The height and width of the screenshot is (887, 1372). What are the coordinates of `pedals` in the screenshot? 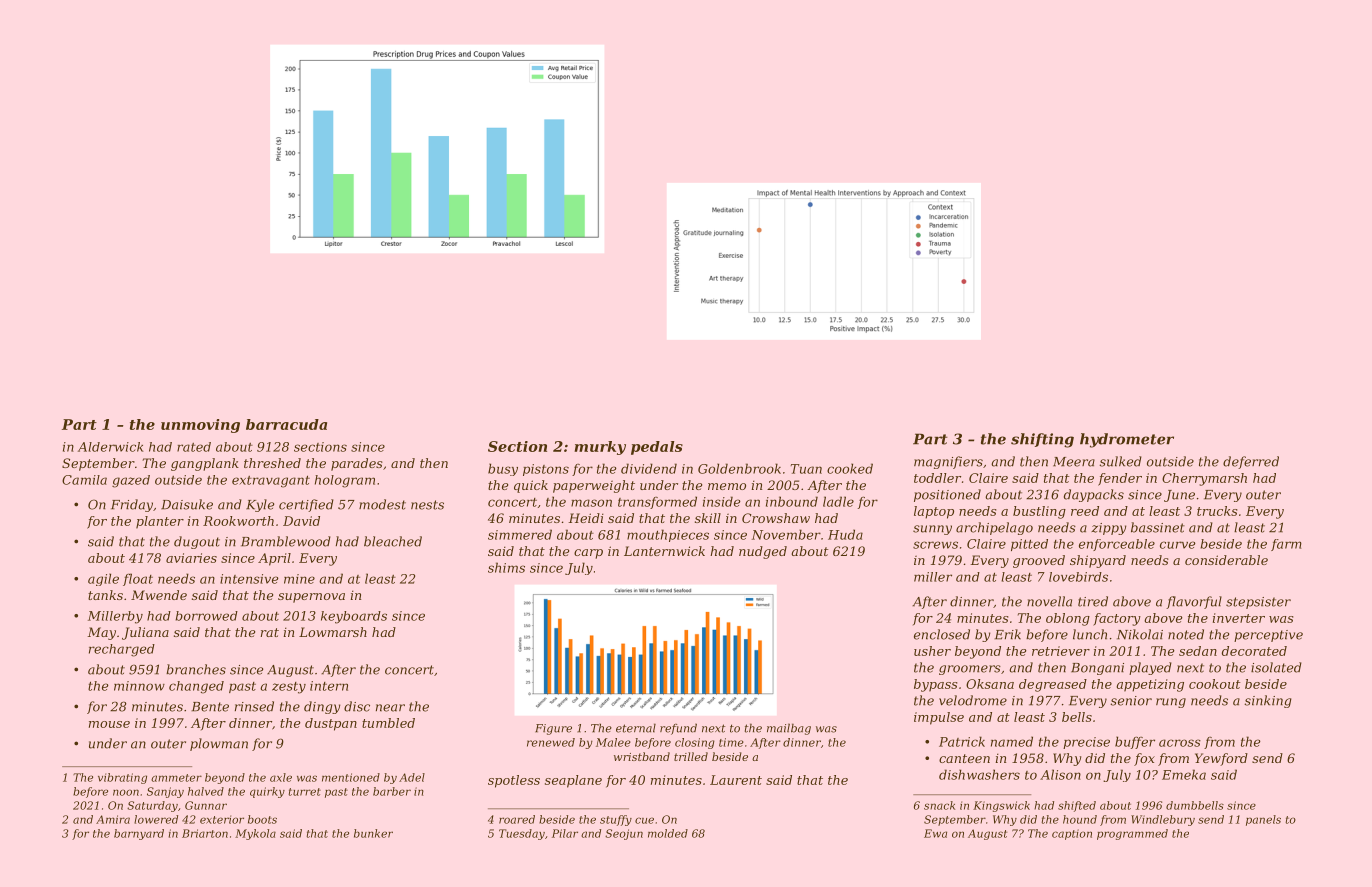 It's located at (657, 448).
